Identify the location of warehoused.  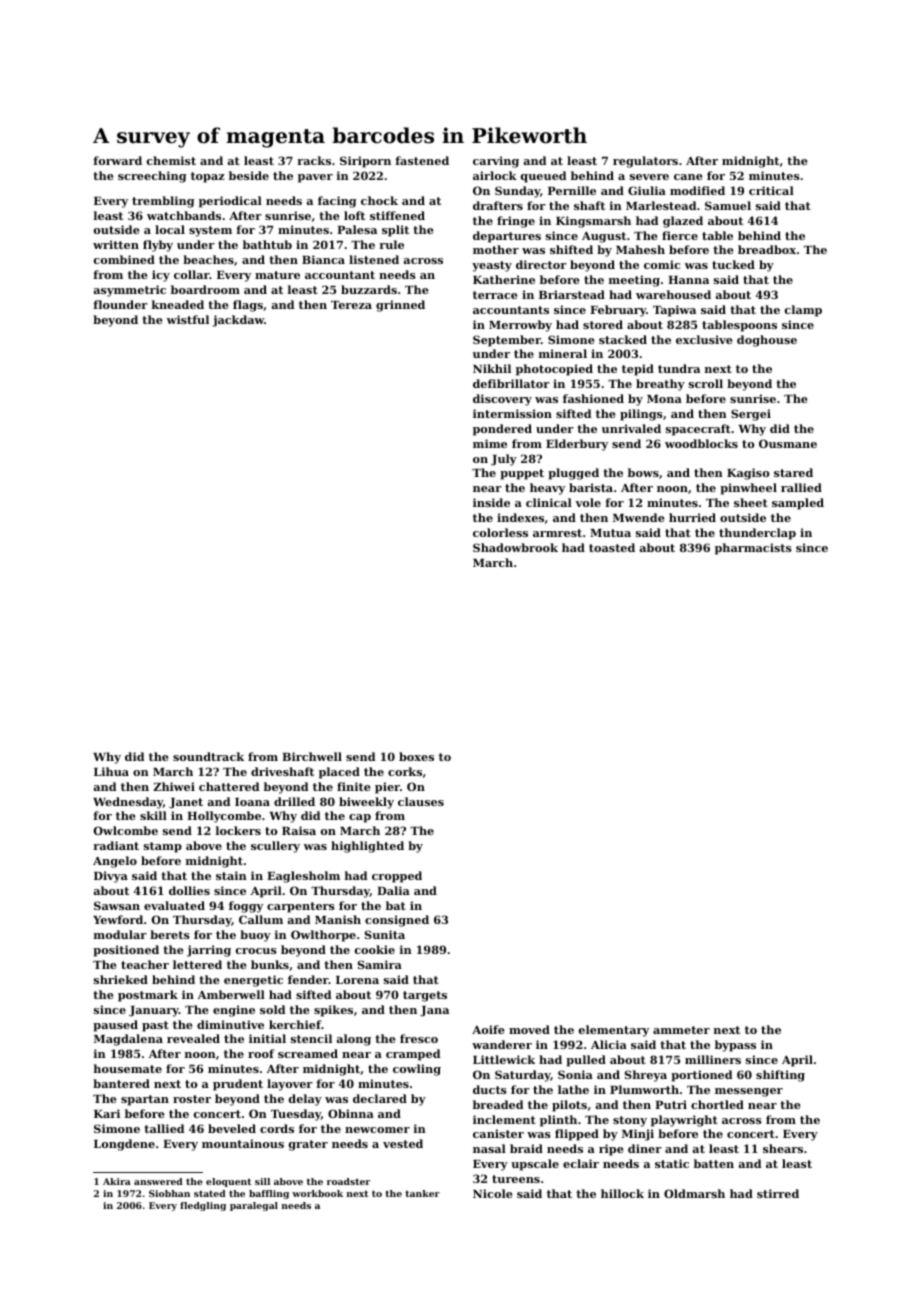
(673, 294).
